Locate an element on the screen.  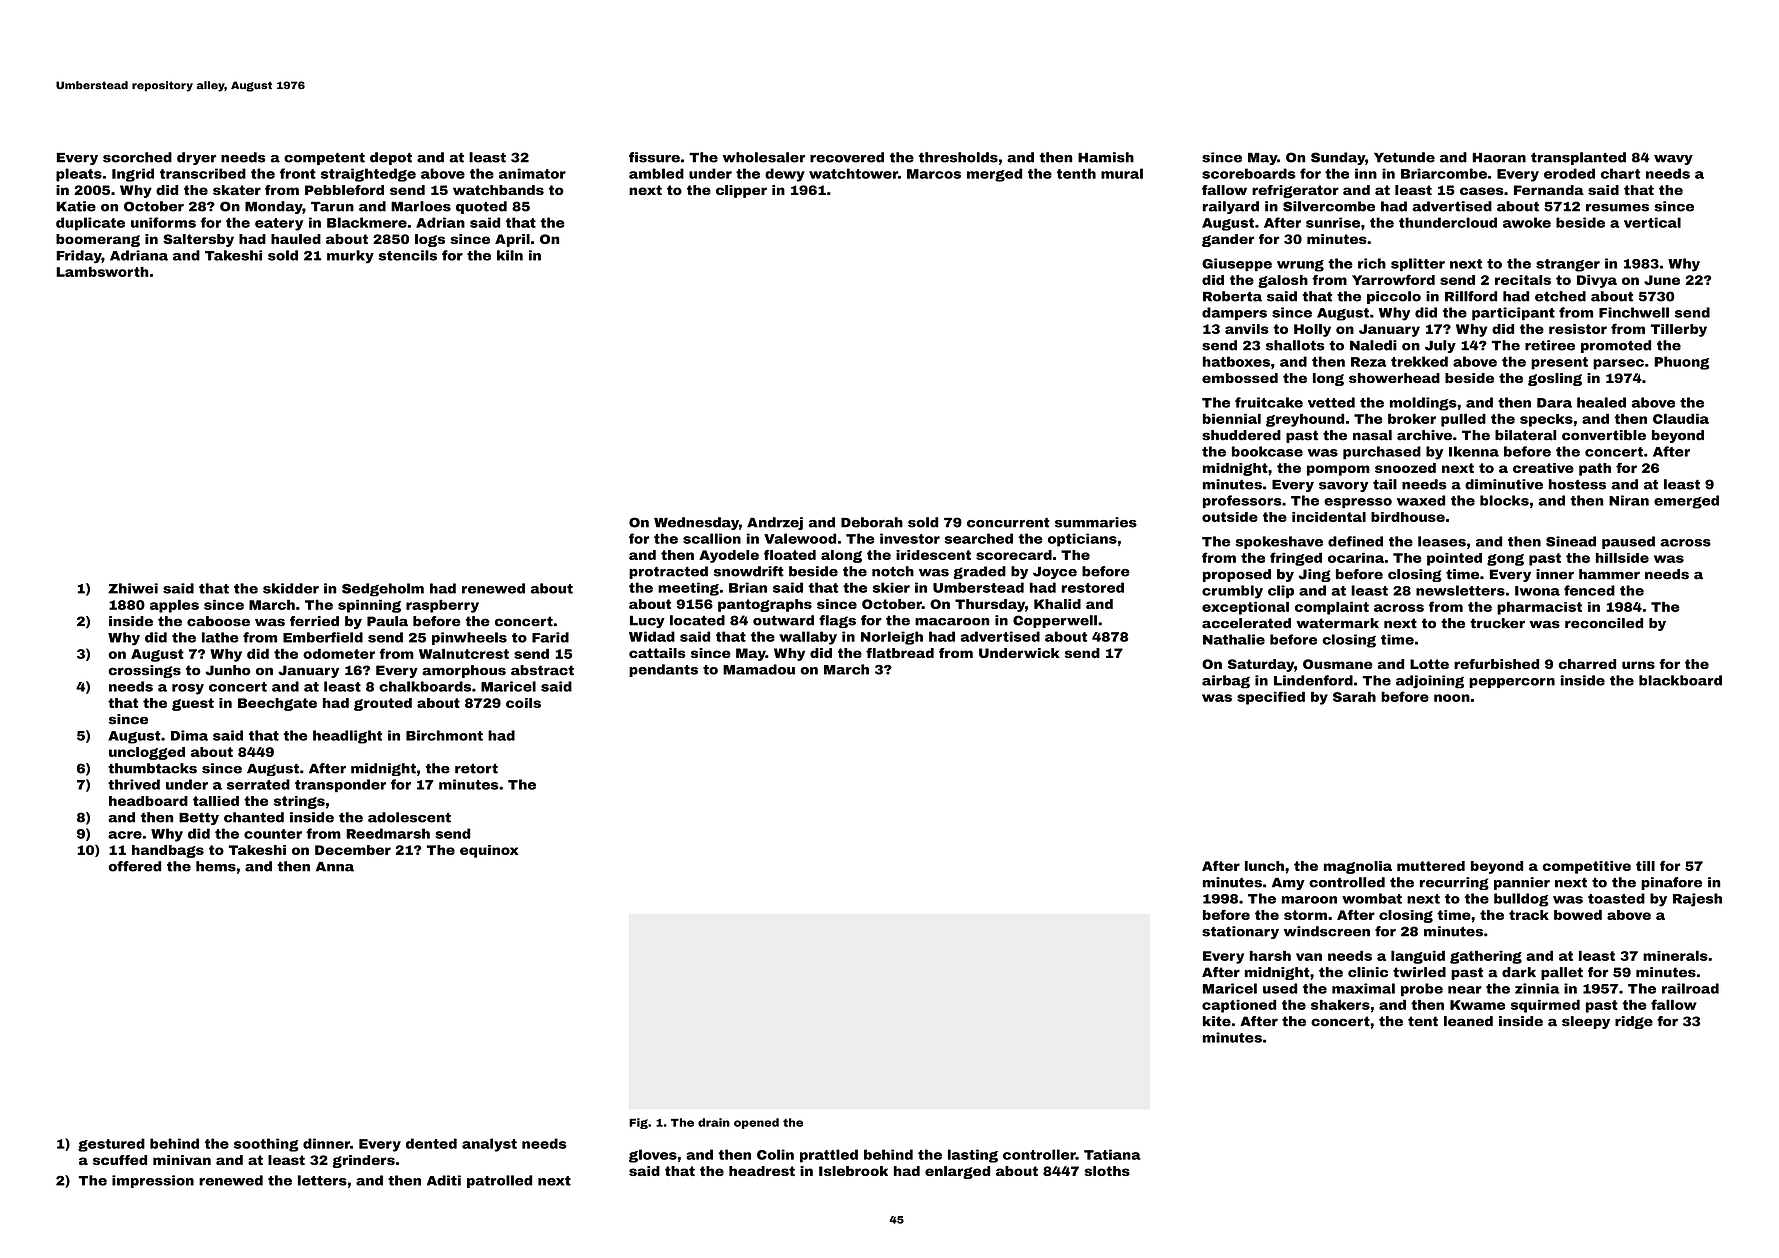
embossed is located at coordinates (1240, 378).
